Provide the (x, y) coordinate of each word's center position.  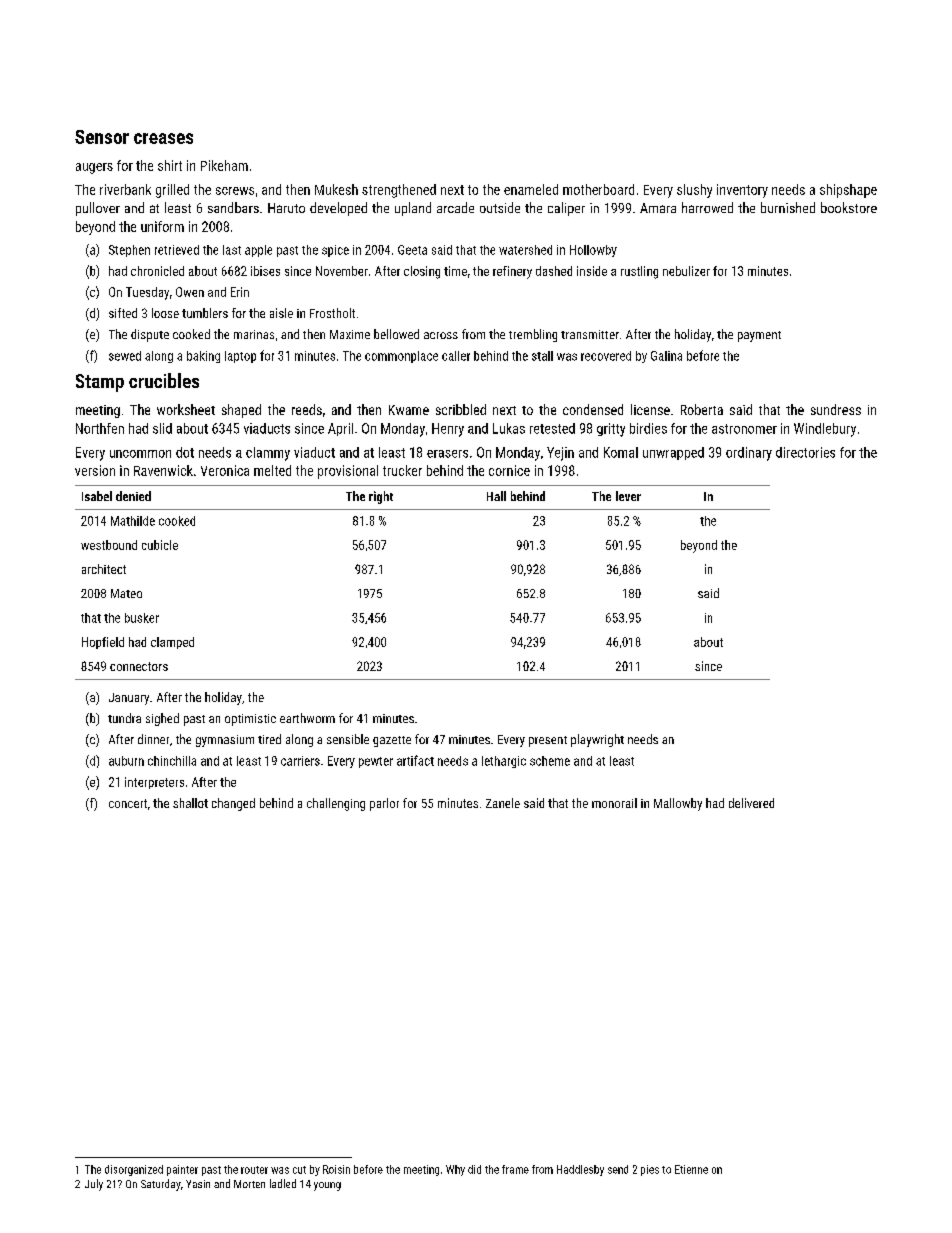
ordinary (749, 454)
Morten (249, 1184)
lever (628, 496)
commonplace (401, 357)
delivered (751, 803)
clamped (172, 643)
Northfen (100, 428)
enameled (531, 189)
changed (233, 804)
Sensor (102, 137)
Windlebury (825, 430)
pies (650, 1170)
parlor (384, 804)
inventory (742, 191)
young (327, 1186)
